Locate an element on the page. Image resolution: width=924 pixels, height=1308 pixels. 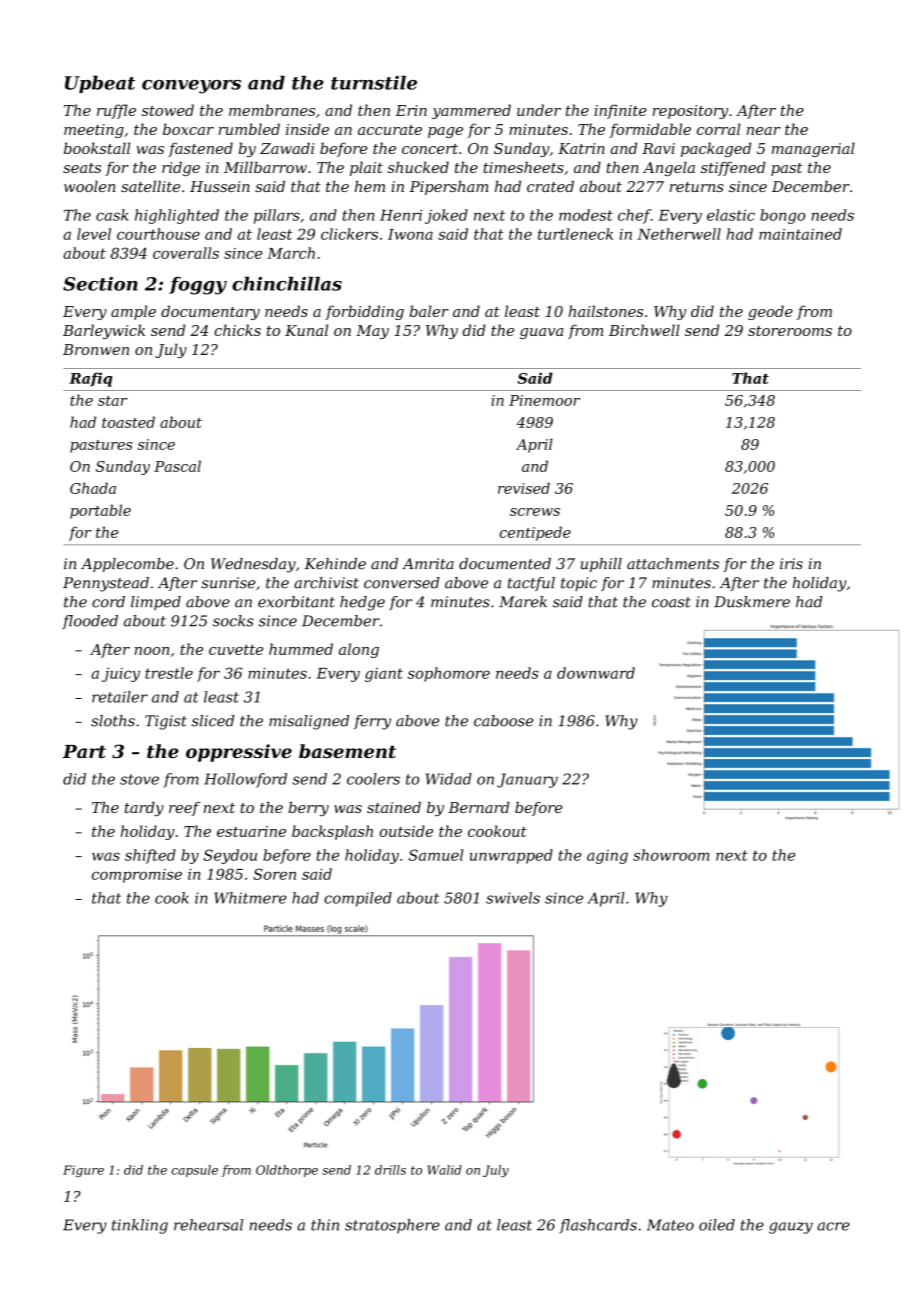
under is located at coordinates (539, 110).
